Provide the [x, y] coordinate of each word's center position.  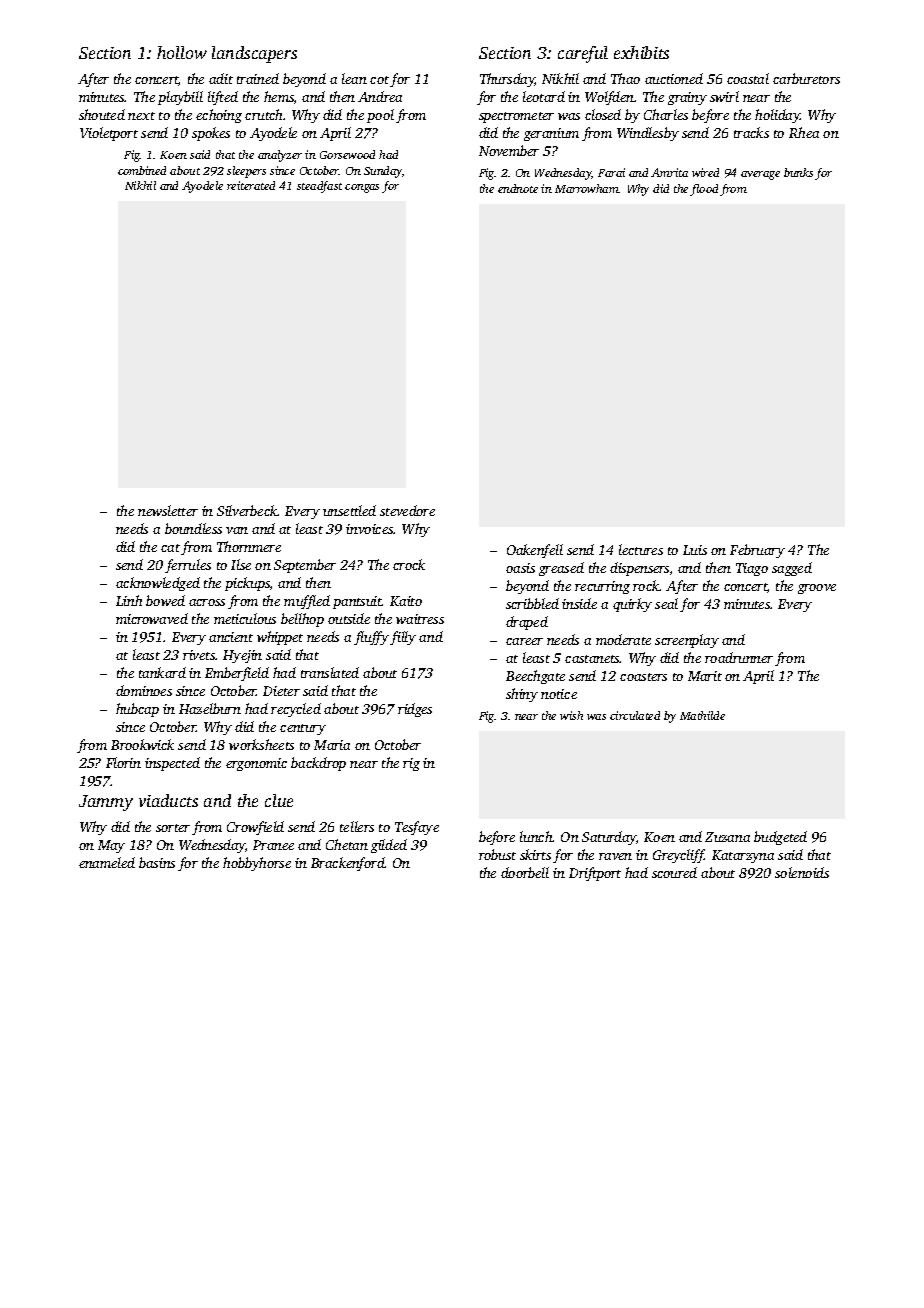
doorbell [525, 872]
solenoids [802, 872]
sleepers [246, 172]
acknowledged [158, 584]
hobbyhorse [257, 864]
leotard [544, 96]
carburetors [806, 78]
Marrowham [587, 188]
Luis [695, 550]
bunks [798, 172]
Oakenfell [535, 551]
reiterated [251, 185]
